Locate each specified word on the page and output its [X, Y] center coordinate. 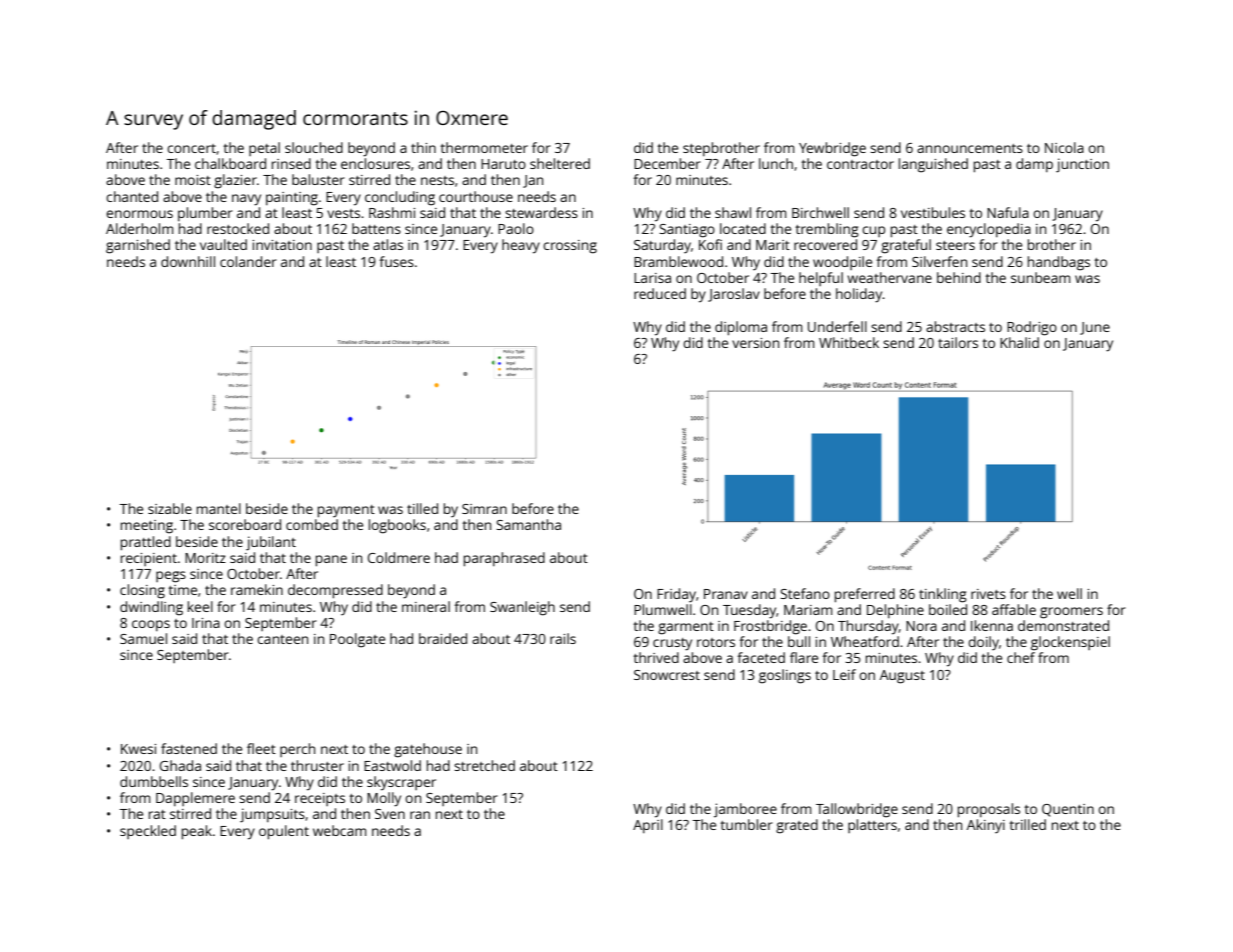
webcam [340, 830]
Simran [484, 509]
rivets [988, 594]
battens [376, 228]
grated [797, 826]
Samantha [528, 524]
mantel [219, 508]
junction [1082, 165]
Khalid [1019, 342]
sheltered [560, 163]
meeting [147, 527]
